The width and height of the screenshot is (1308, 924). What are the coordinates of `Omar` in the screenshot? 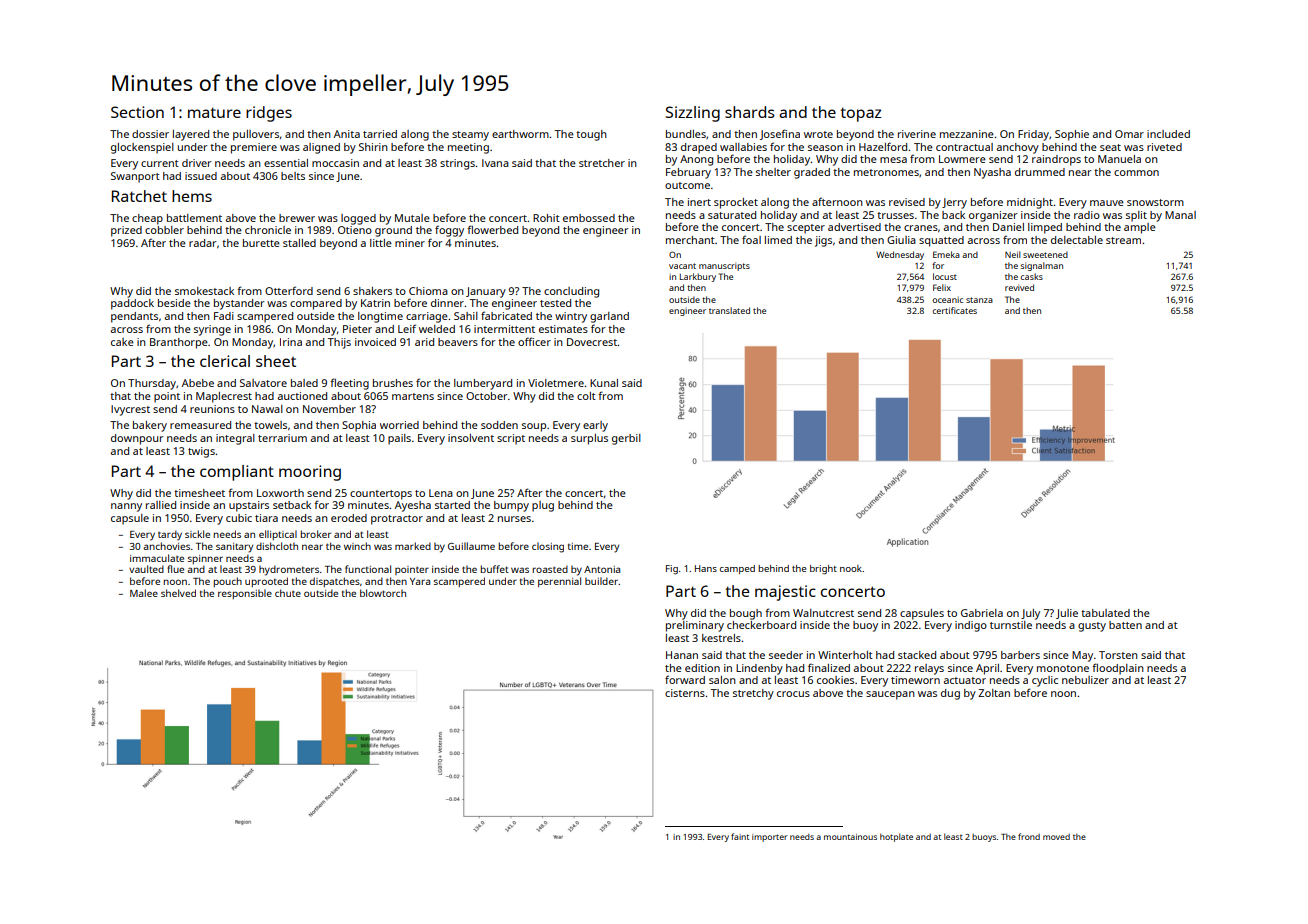 It's located at (1129, 134).
